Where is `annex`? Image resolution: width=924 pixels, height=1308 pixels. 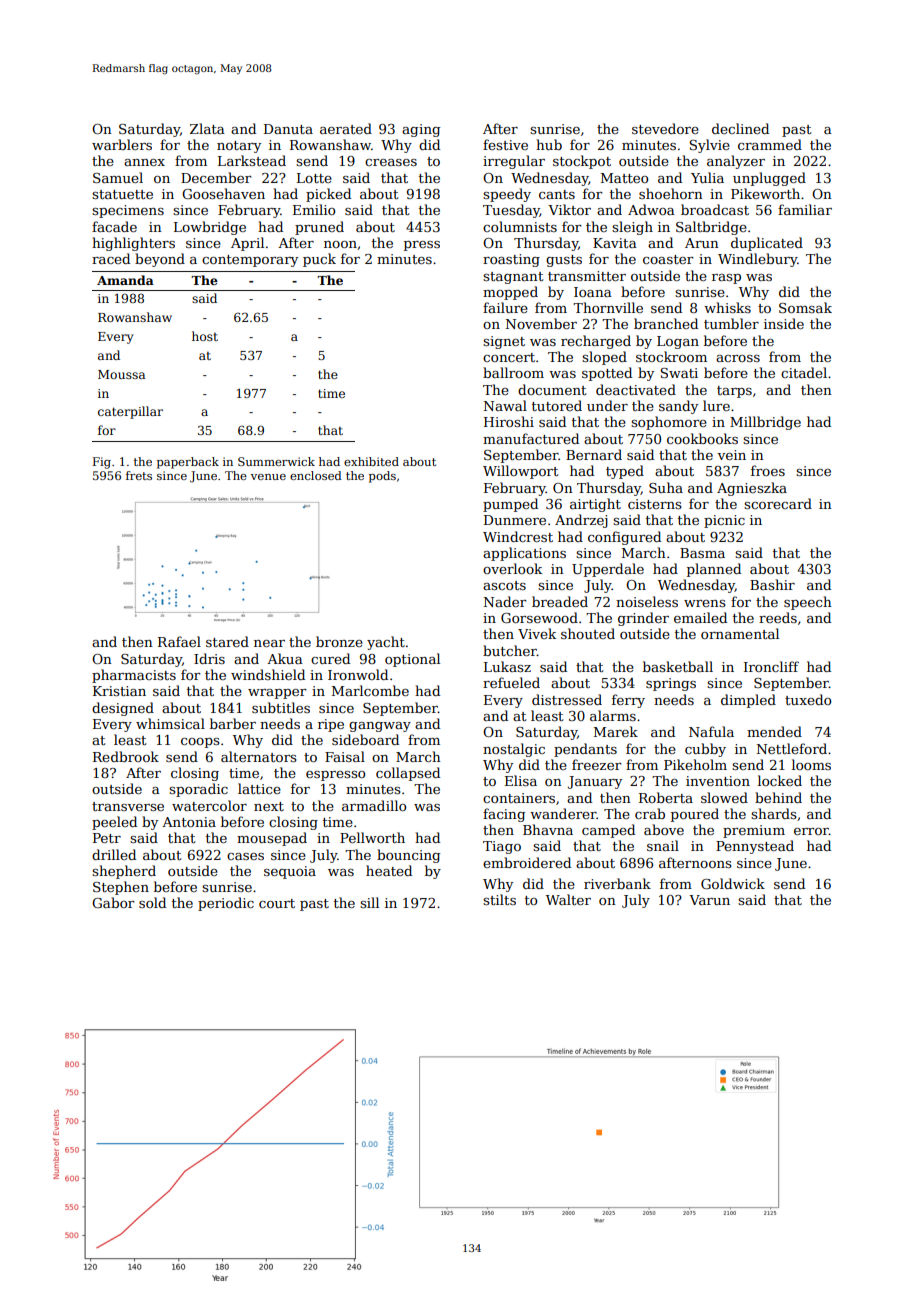
annex is located at coordinates (144, 162).
